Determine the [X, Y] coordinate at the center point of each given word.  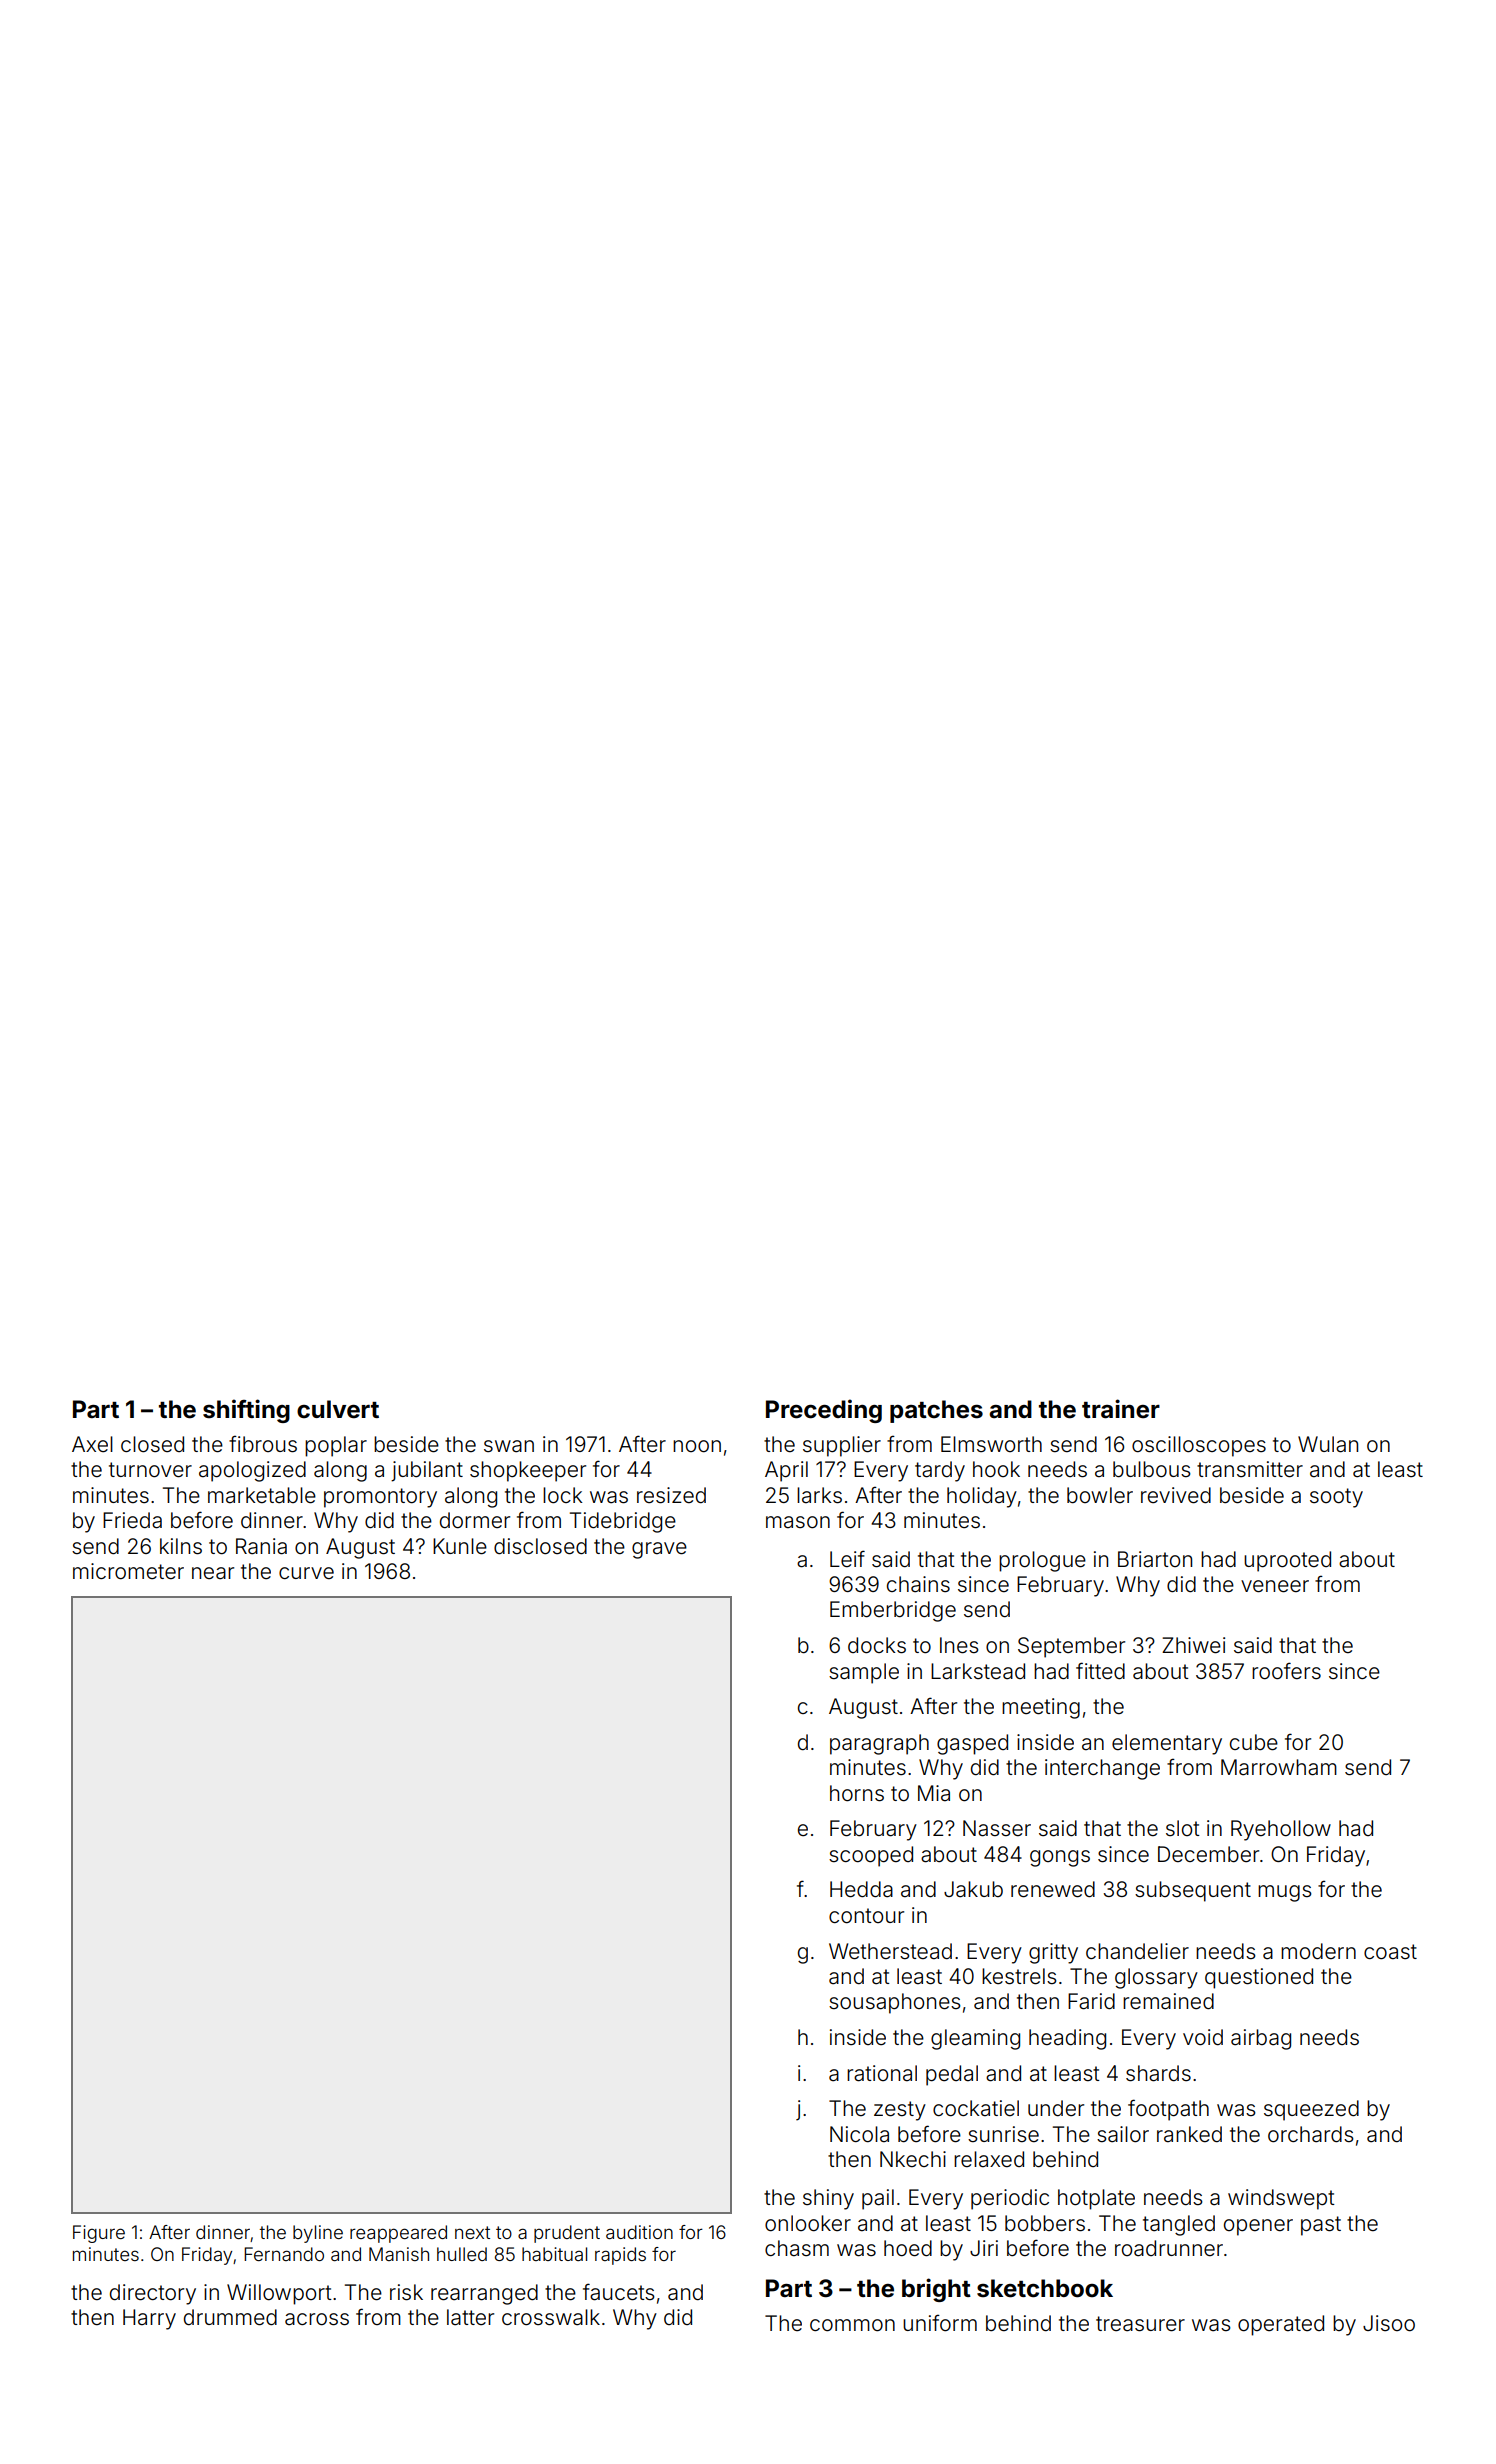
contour [866, 1916]
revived [1176, 1495]
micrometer [128, 1571]
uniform [940, 2323]
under [1056, 2108]
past [1321, 2226]
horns [857, 1793]
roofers [1286, 1671]
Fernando [284, 2254]
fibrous [263, 1444]
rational [882, 2073]
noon [697, 1446]
